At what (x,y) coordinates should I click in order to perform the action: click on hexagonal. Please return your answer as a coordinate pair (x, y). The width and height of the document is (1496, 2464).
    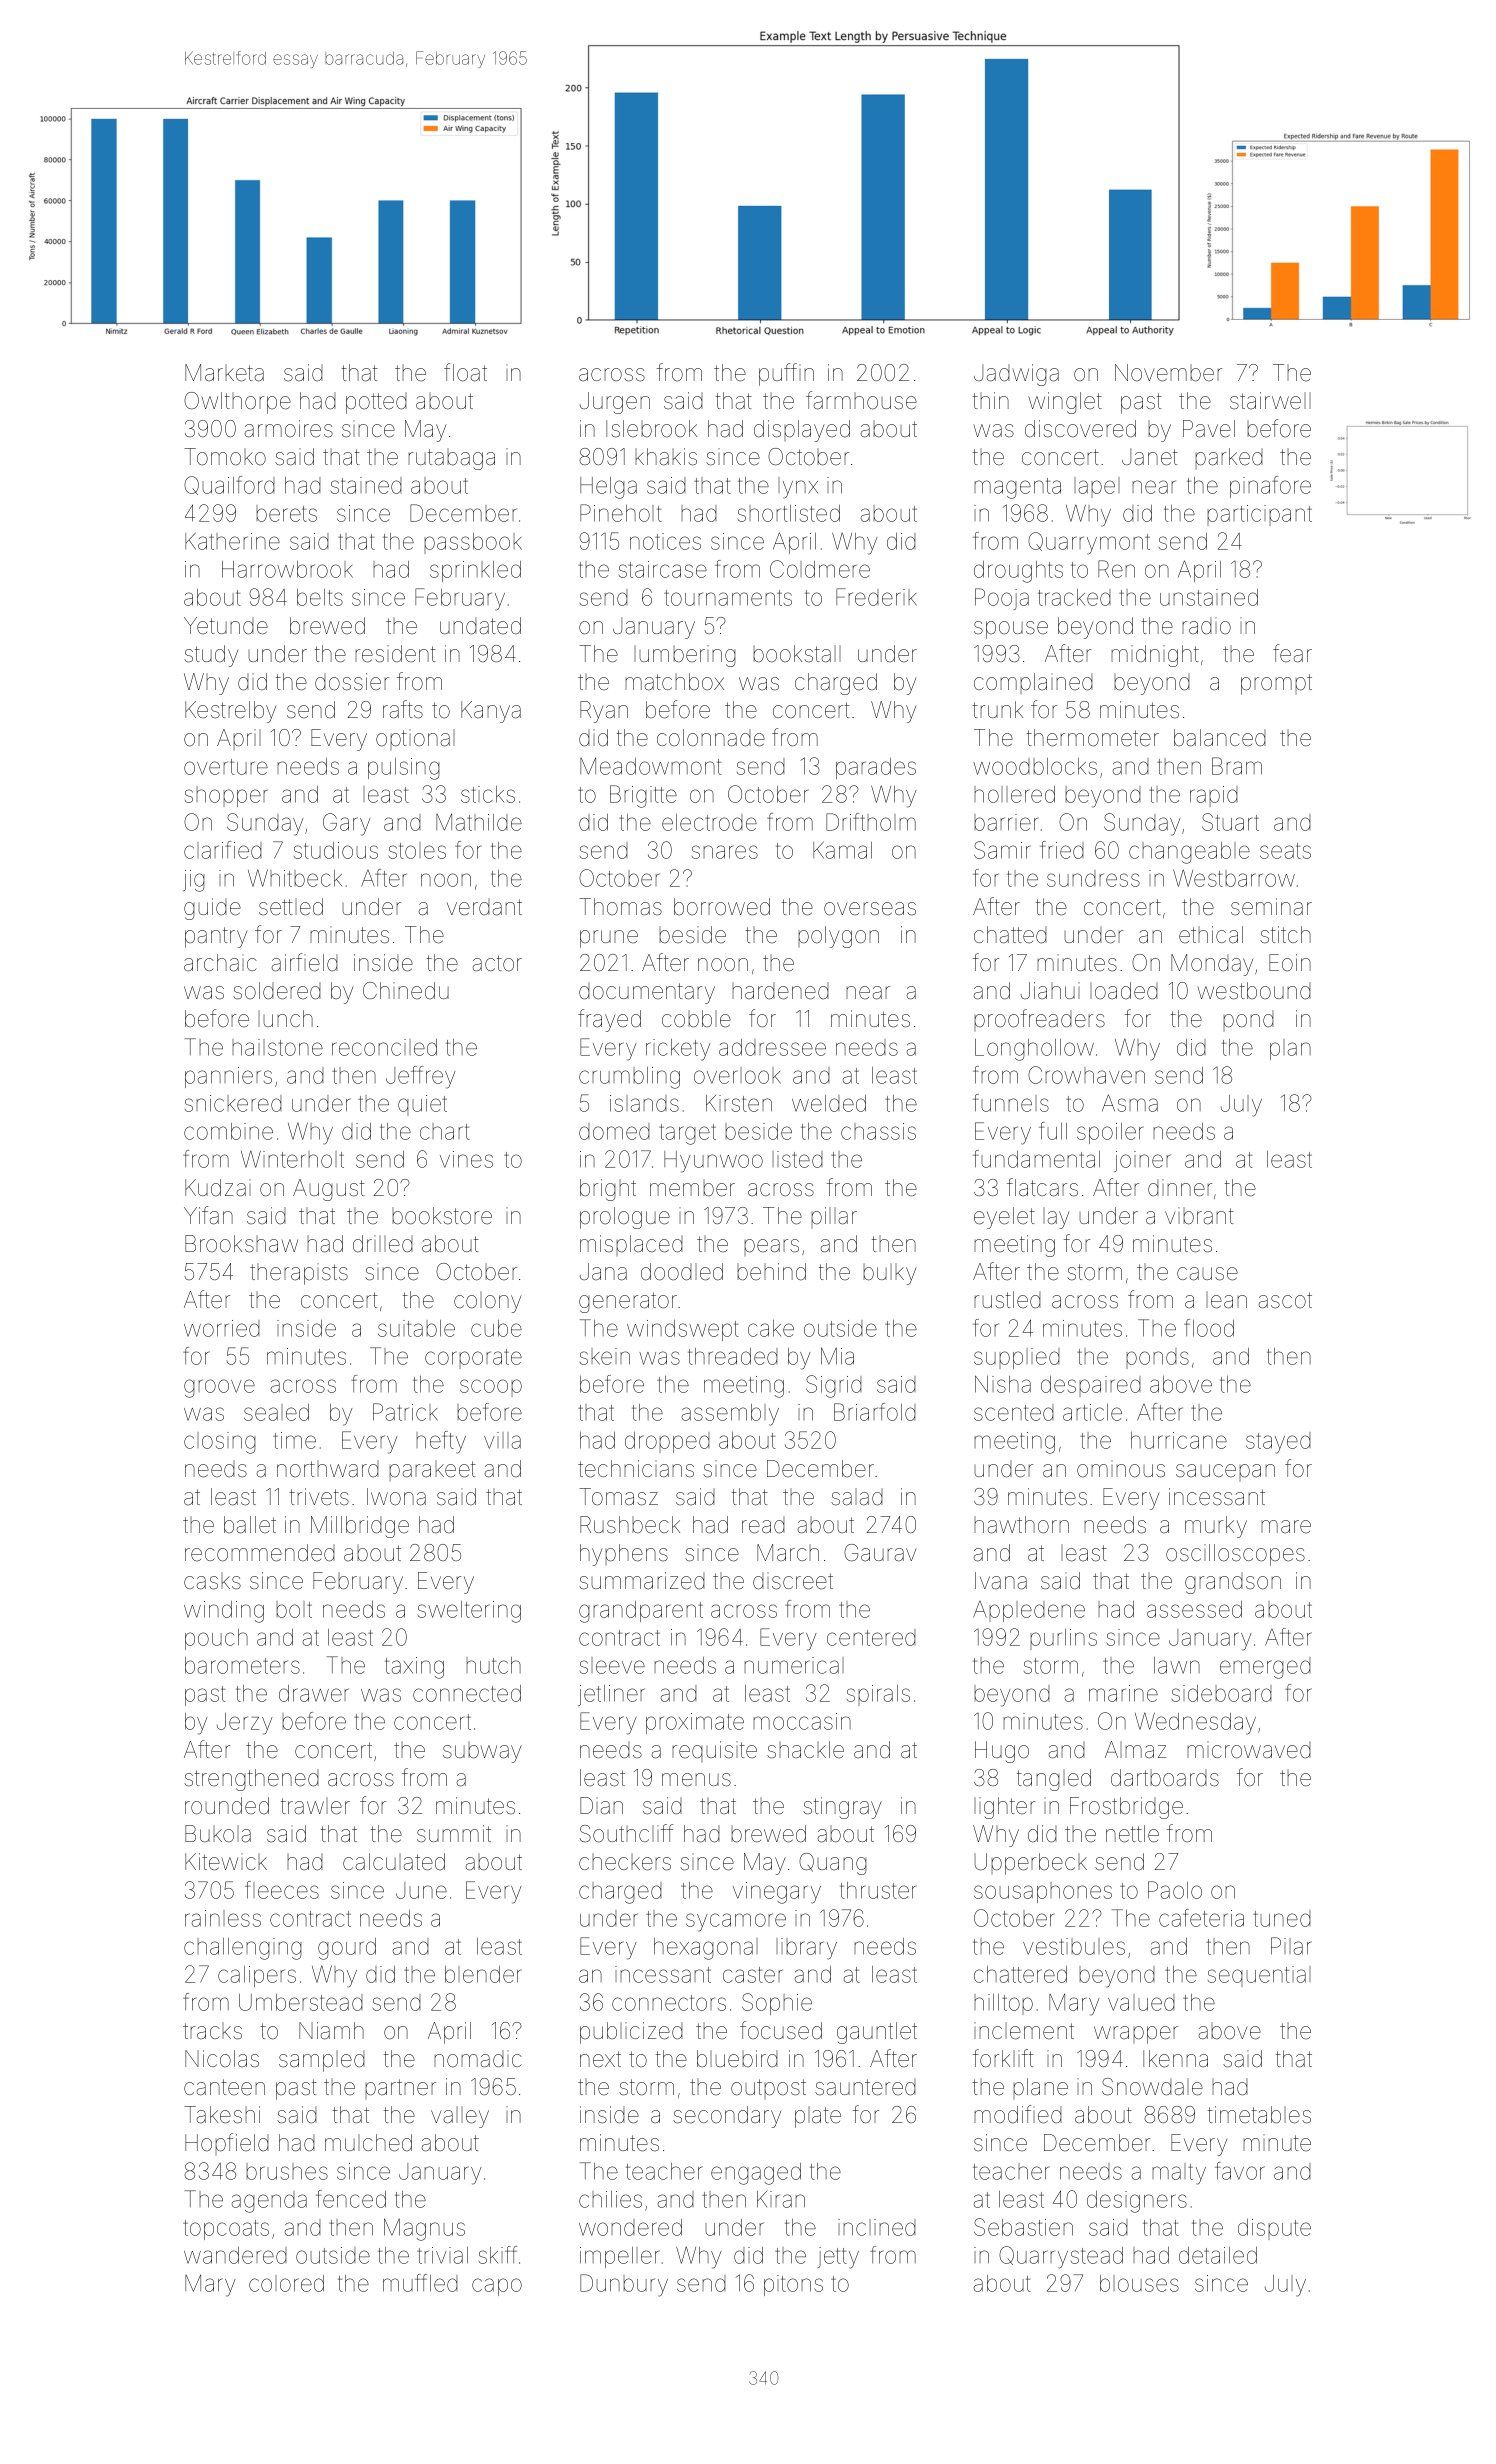
    Looking at the image, I should click on (706, 1949).
